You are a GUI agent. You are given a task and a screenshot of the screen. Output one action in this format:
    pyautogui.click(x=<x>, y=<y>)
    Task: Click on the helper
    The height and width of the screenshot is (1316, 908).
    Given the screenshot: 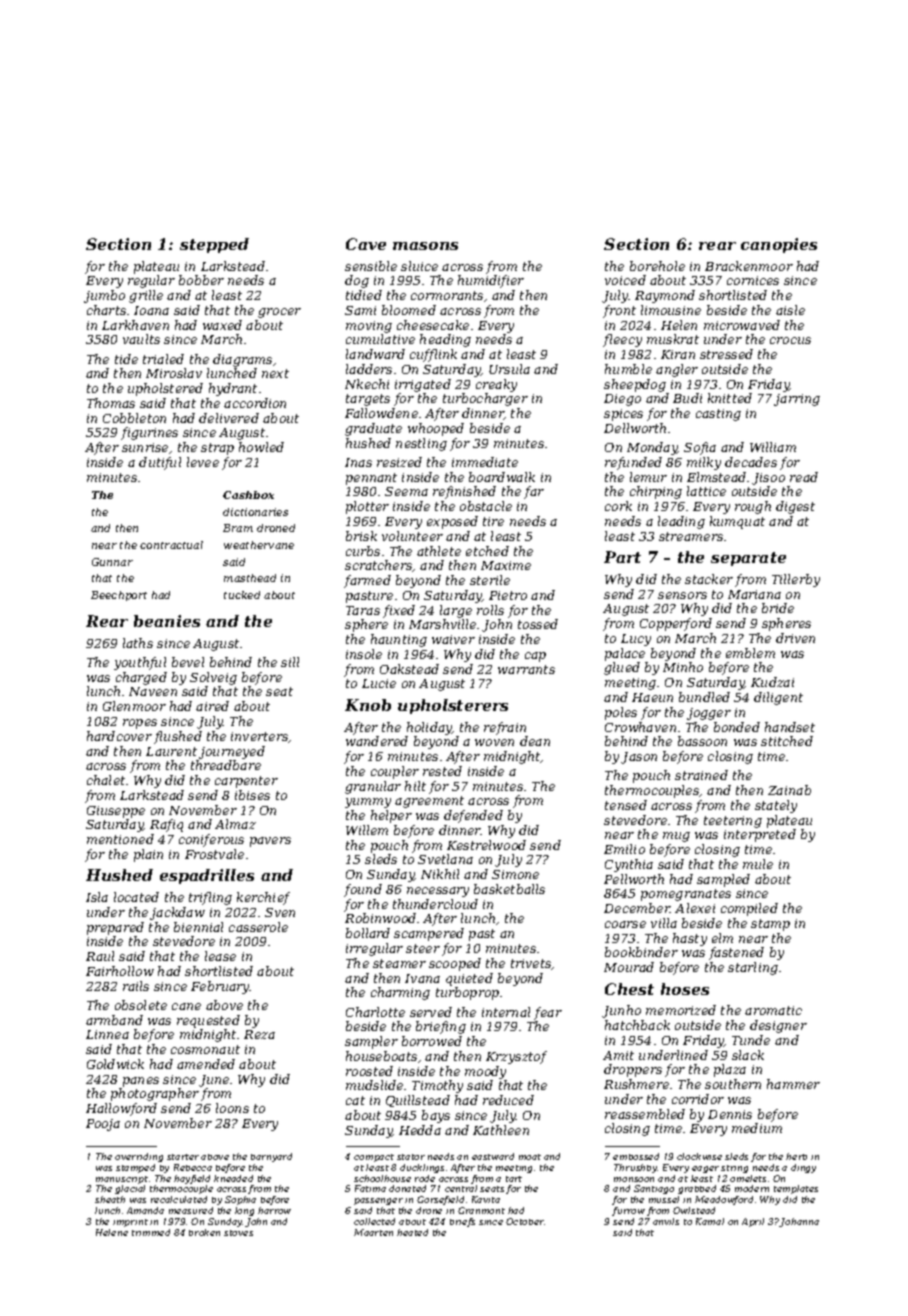 What is the action you would take?
    pyautogui.click(x=391, y=816)
